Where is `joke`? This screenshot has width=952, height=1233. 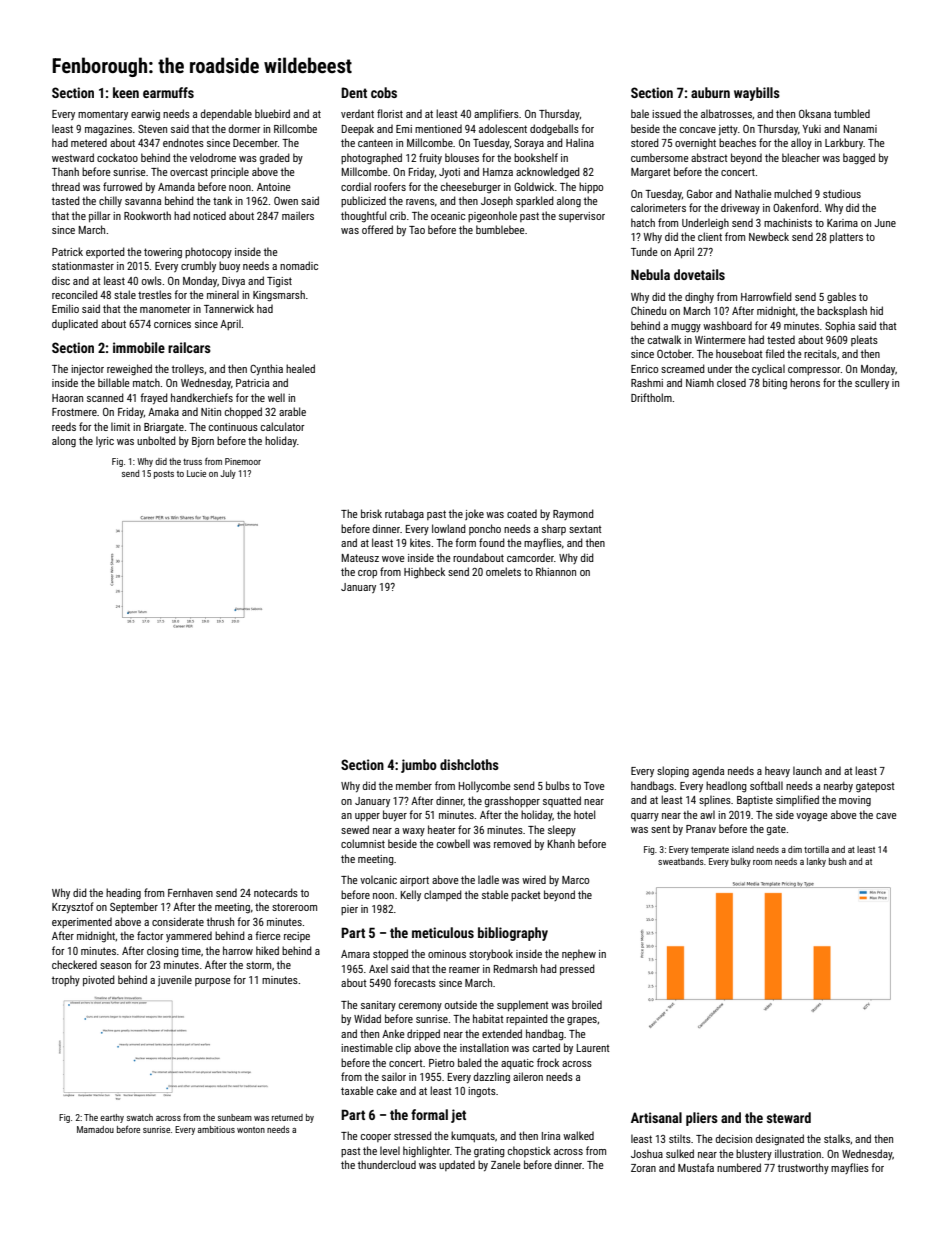
joke is located at coordinates (474, 514).
